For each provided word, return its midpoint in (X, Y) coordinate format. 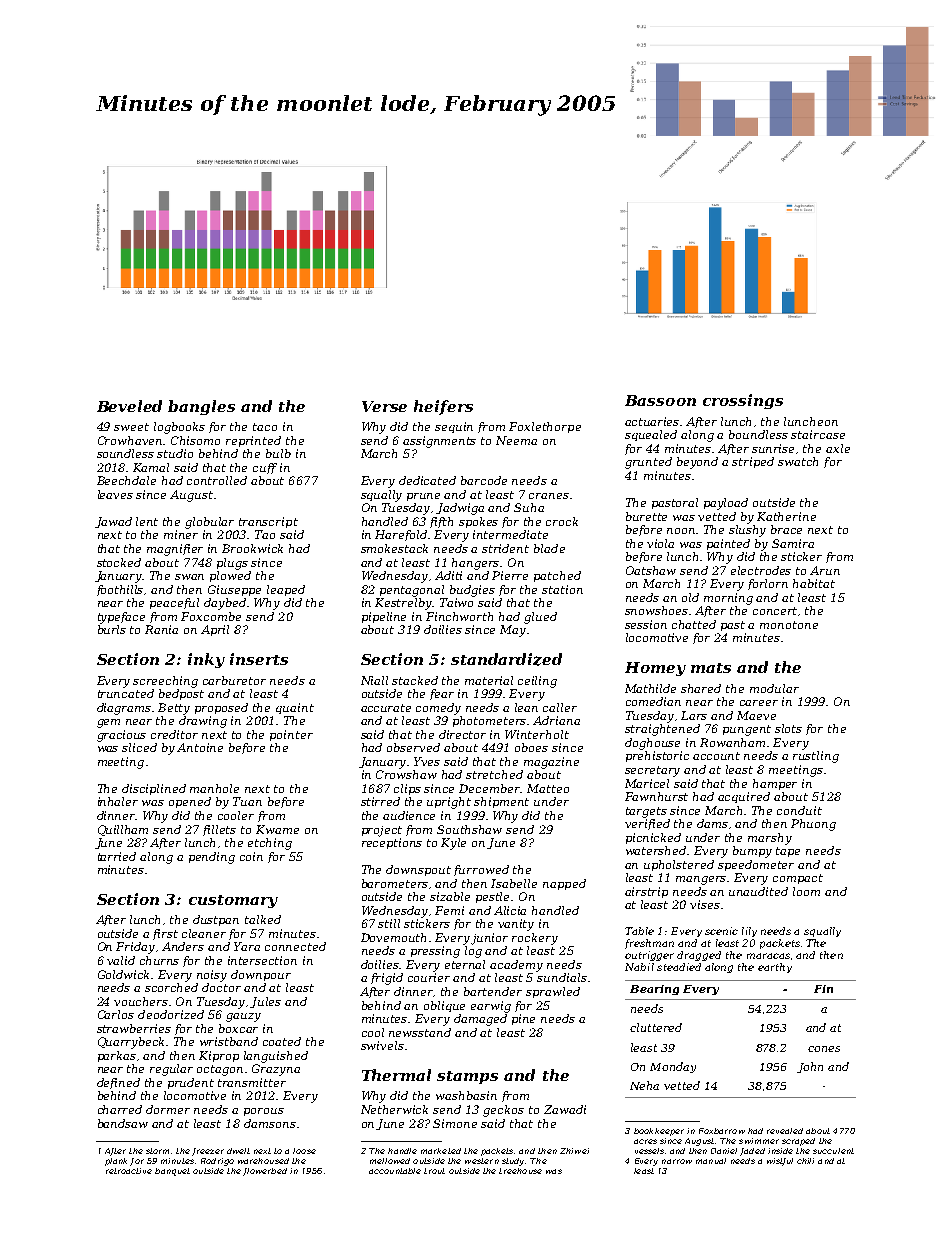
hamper (775, 784)
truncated (126, 693)
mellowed (390, 1161)
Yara (247, 946)
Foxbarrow (722, 1131)
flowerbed (265, 1172)
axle (838, 448)
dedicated (427, 480)
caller (560, 707)
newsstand (420, 1032)
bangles (201, 407)
